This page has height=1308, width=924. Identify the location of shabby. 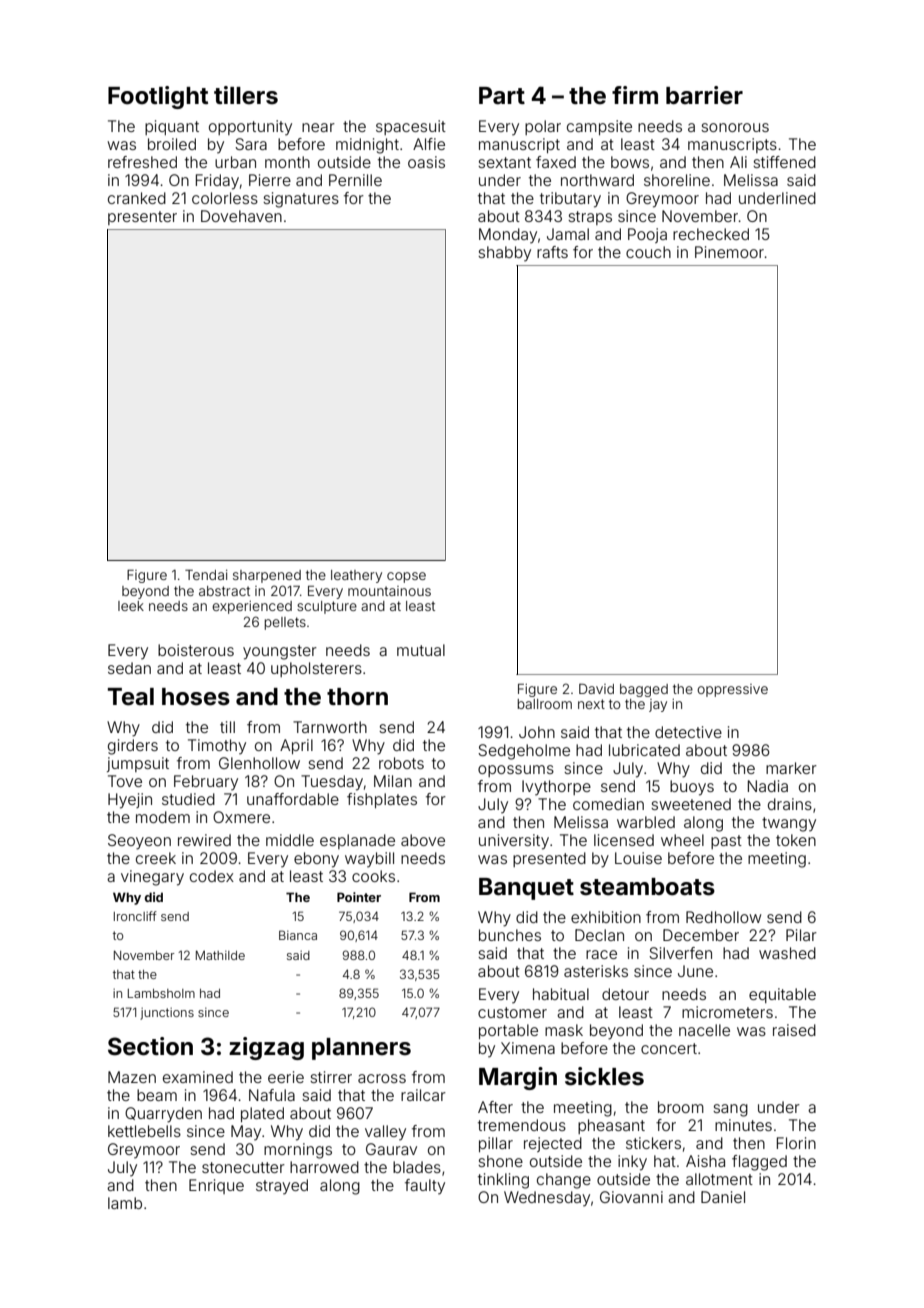
(504, 254).
